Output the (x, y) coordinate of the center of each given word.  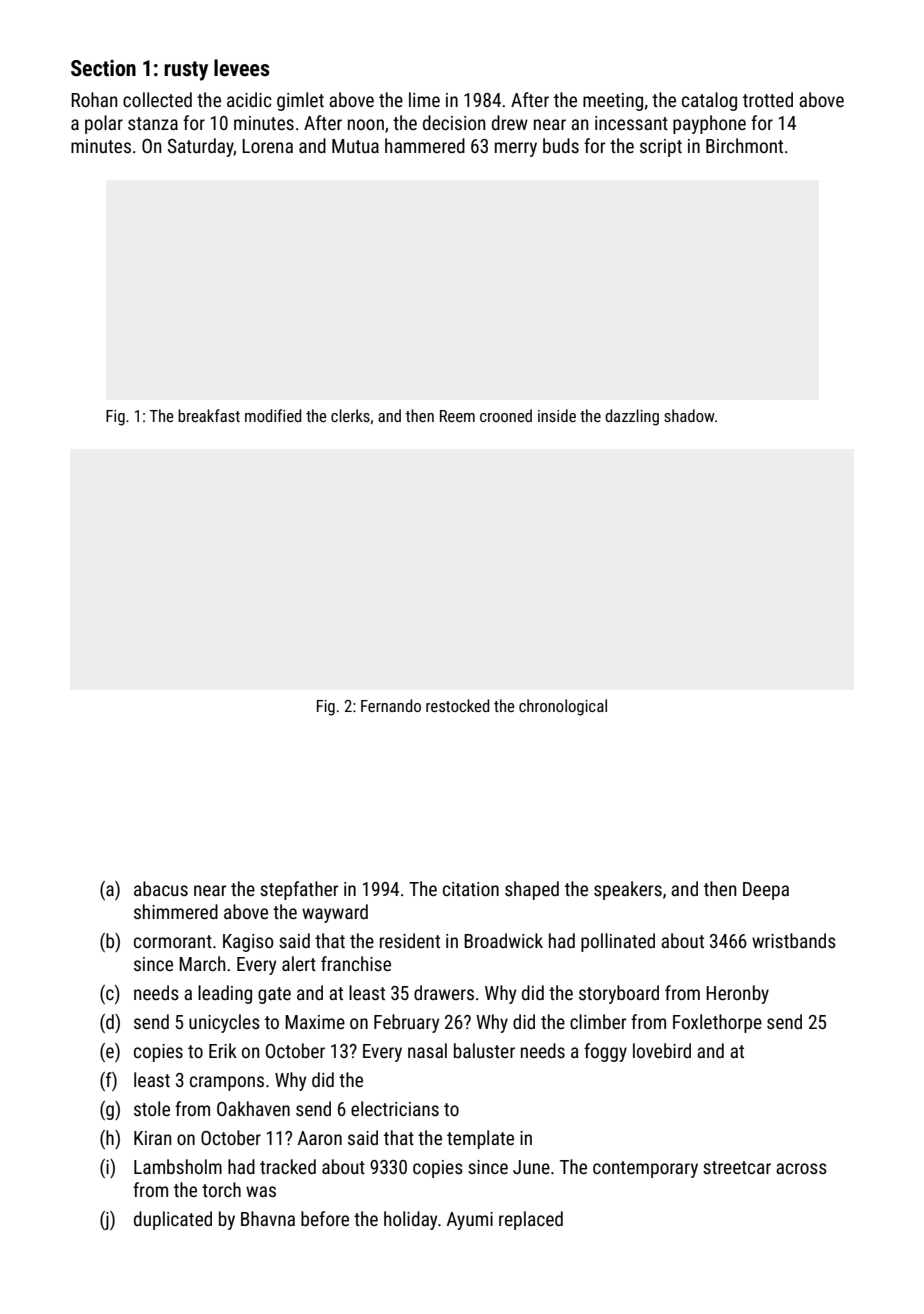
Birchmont (744, 145)
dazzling (632, 417)
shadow (689, 415)
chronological (563, 707)
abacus (161, 888)
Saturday (201, 147)
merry (516, 149)
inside (557, 415)
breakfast (209, 415)
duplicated (173, 1220)
